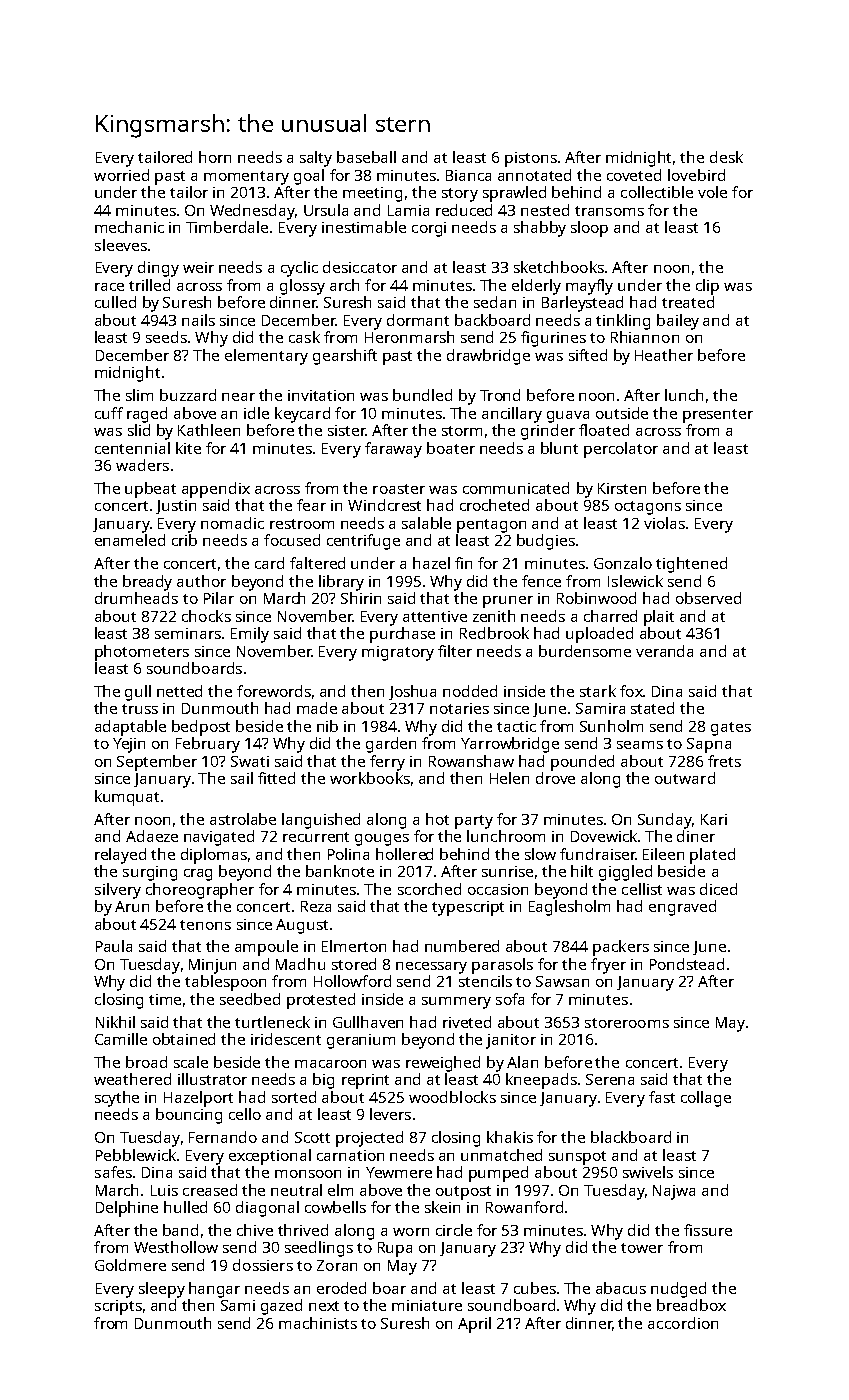 Image resolution: width=849 pixels, height=1400 pixels. I want to click on mechanic, so click(129, 227).
